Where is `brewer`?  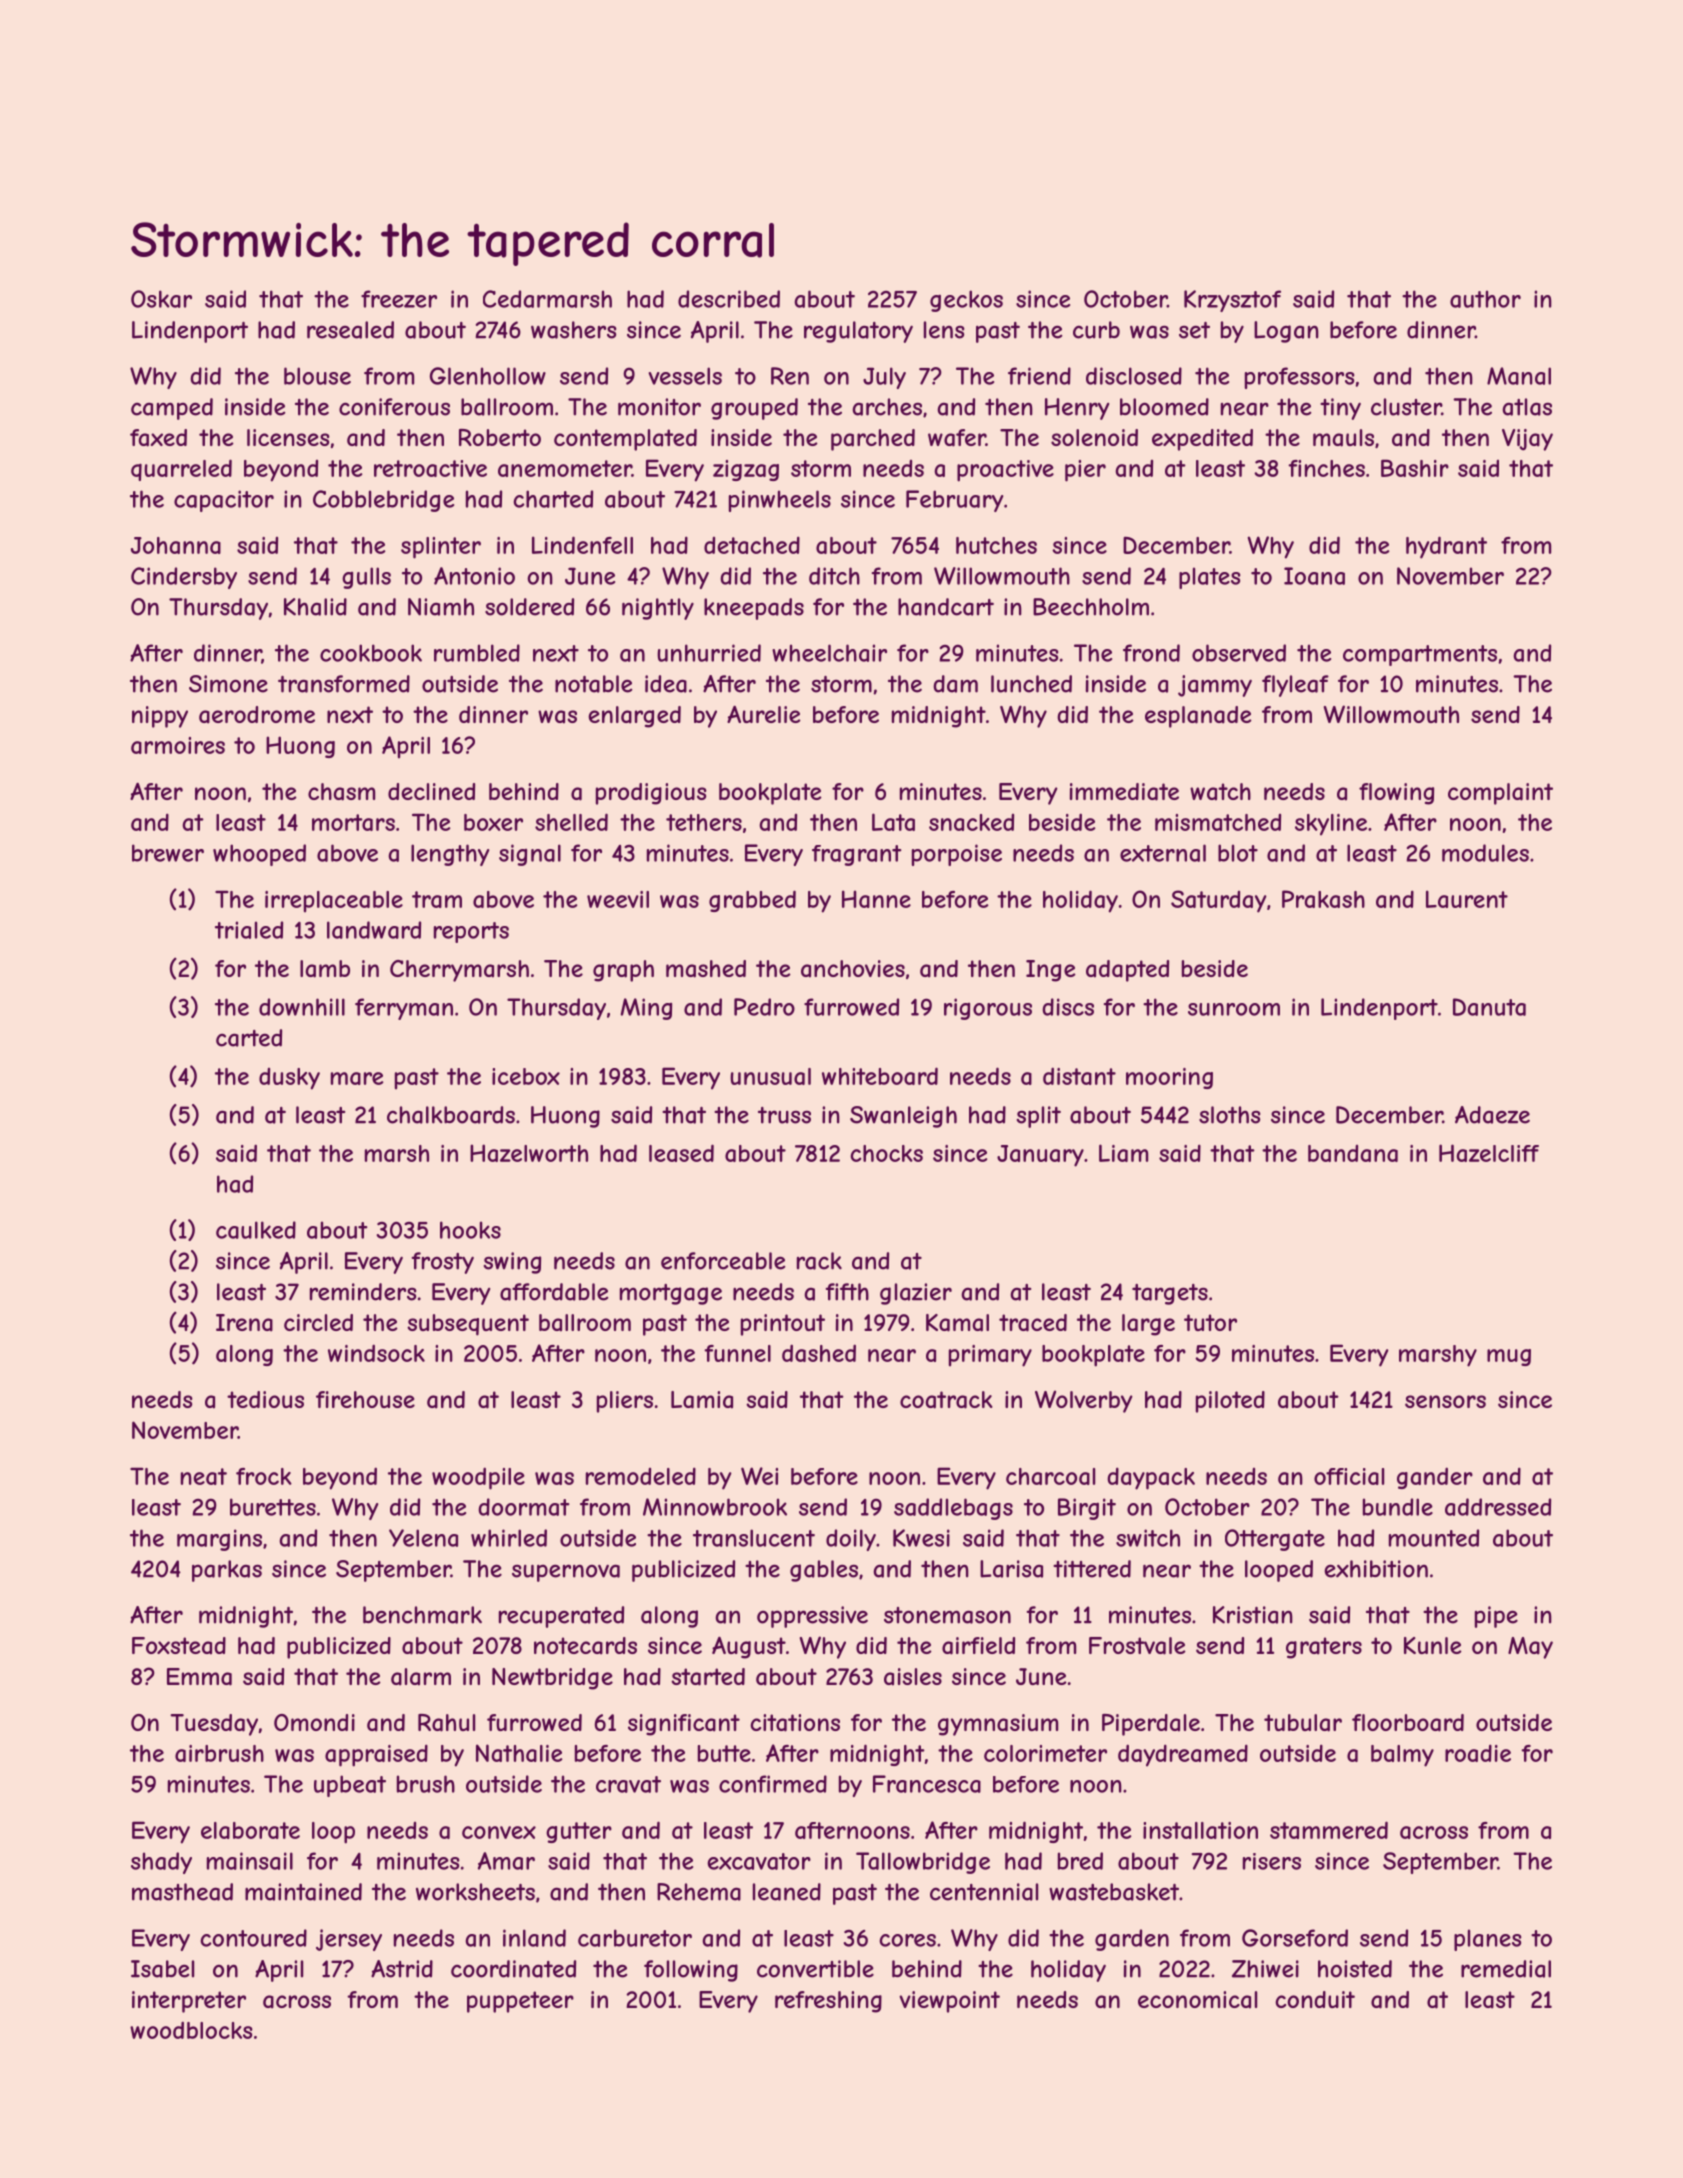 brewer is located at coordinates (168, 853).
